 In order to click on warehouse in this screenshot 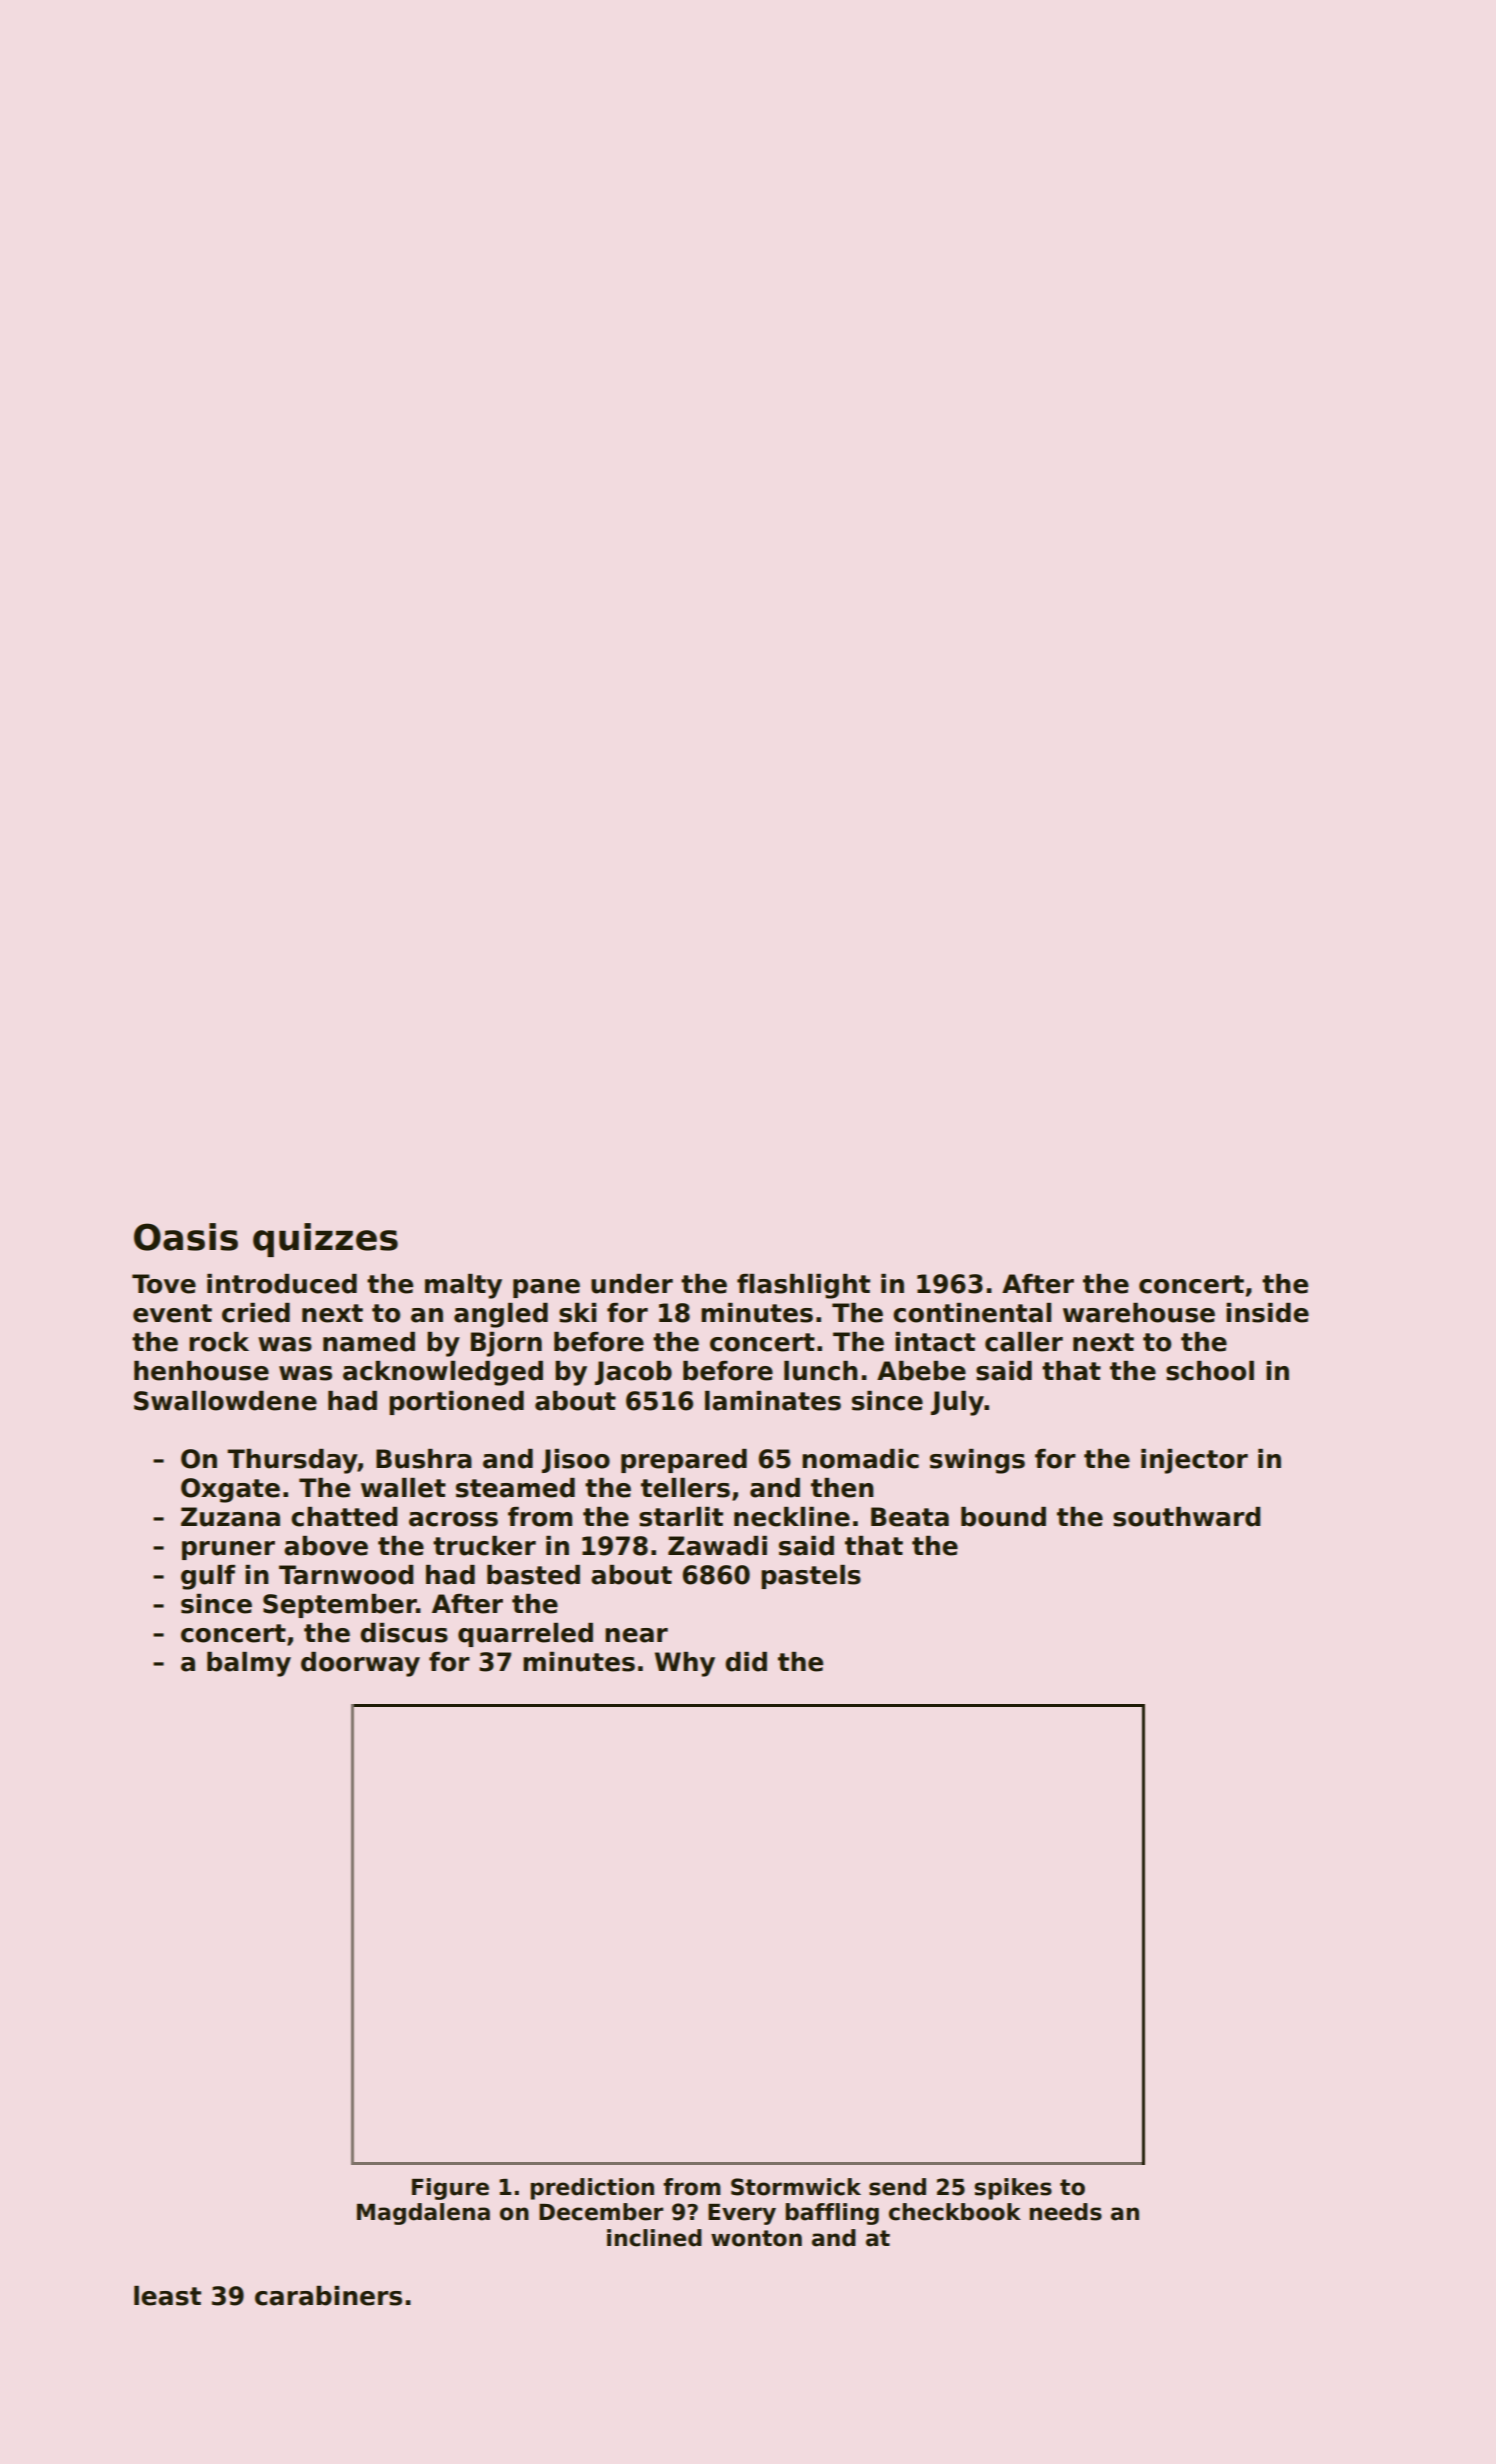, I will do `click(1139, 1313)`.
